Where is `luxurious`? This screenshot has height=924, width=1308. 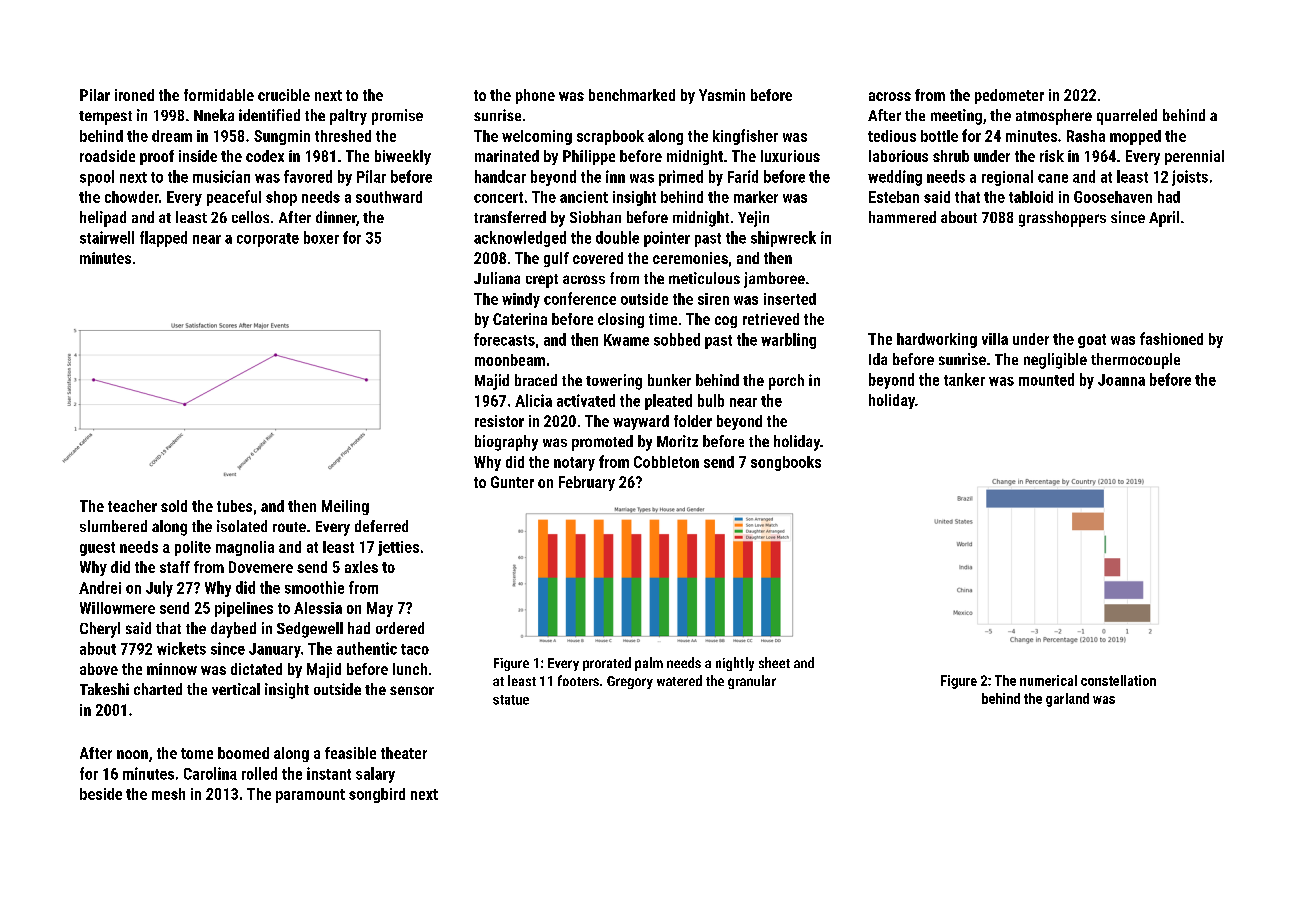 luxurious is located at coordinates (790, 156).
